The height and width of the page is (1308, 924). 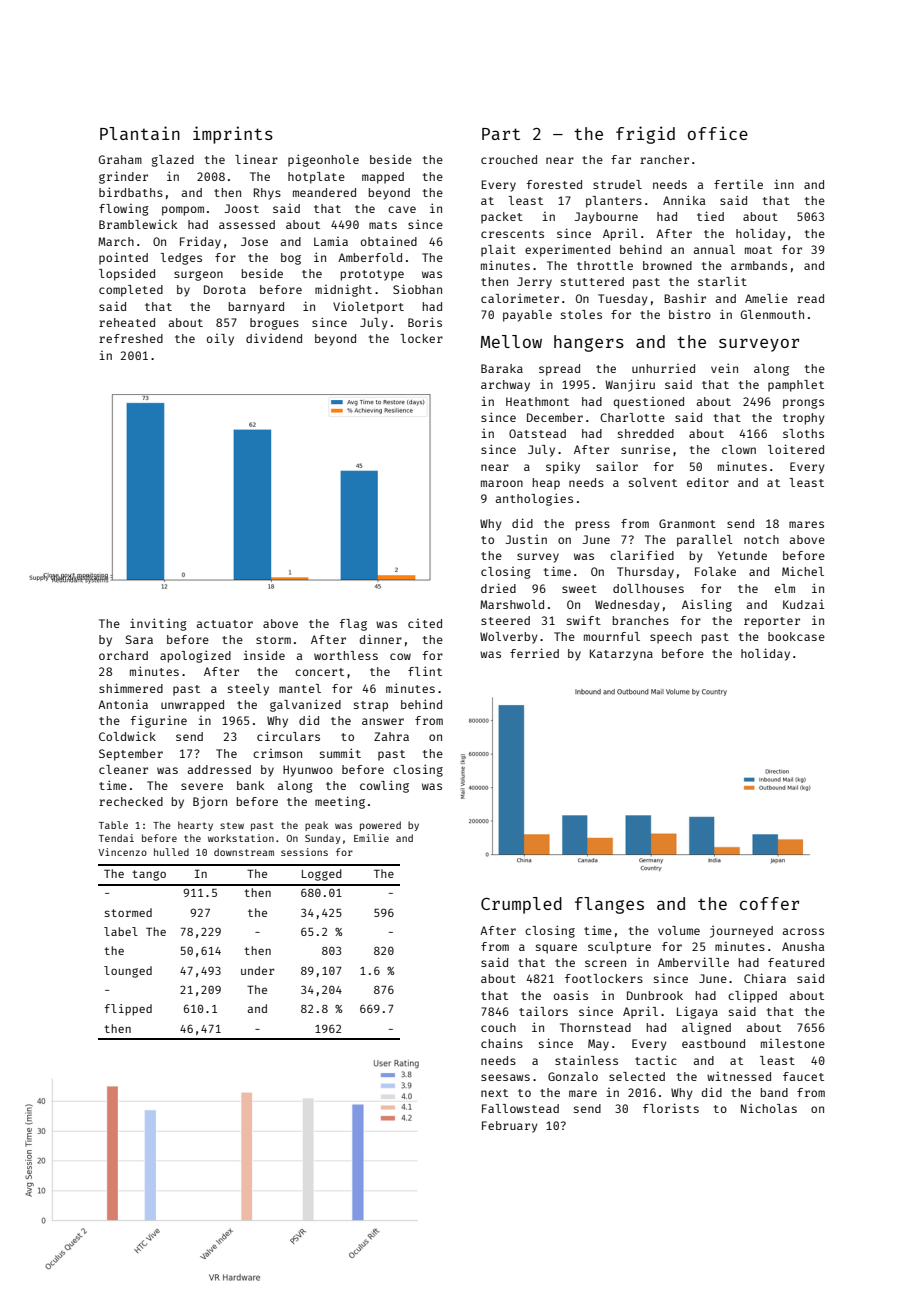 What do you see at coordinates (671, 638) in the page?
I see `speech` at bounding box center [671, 638].
